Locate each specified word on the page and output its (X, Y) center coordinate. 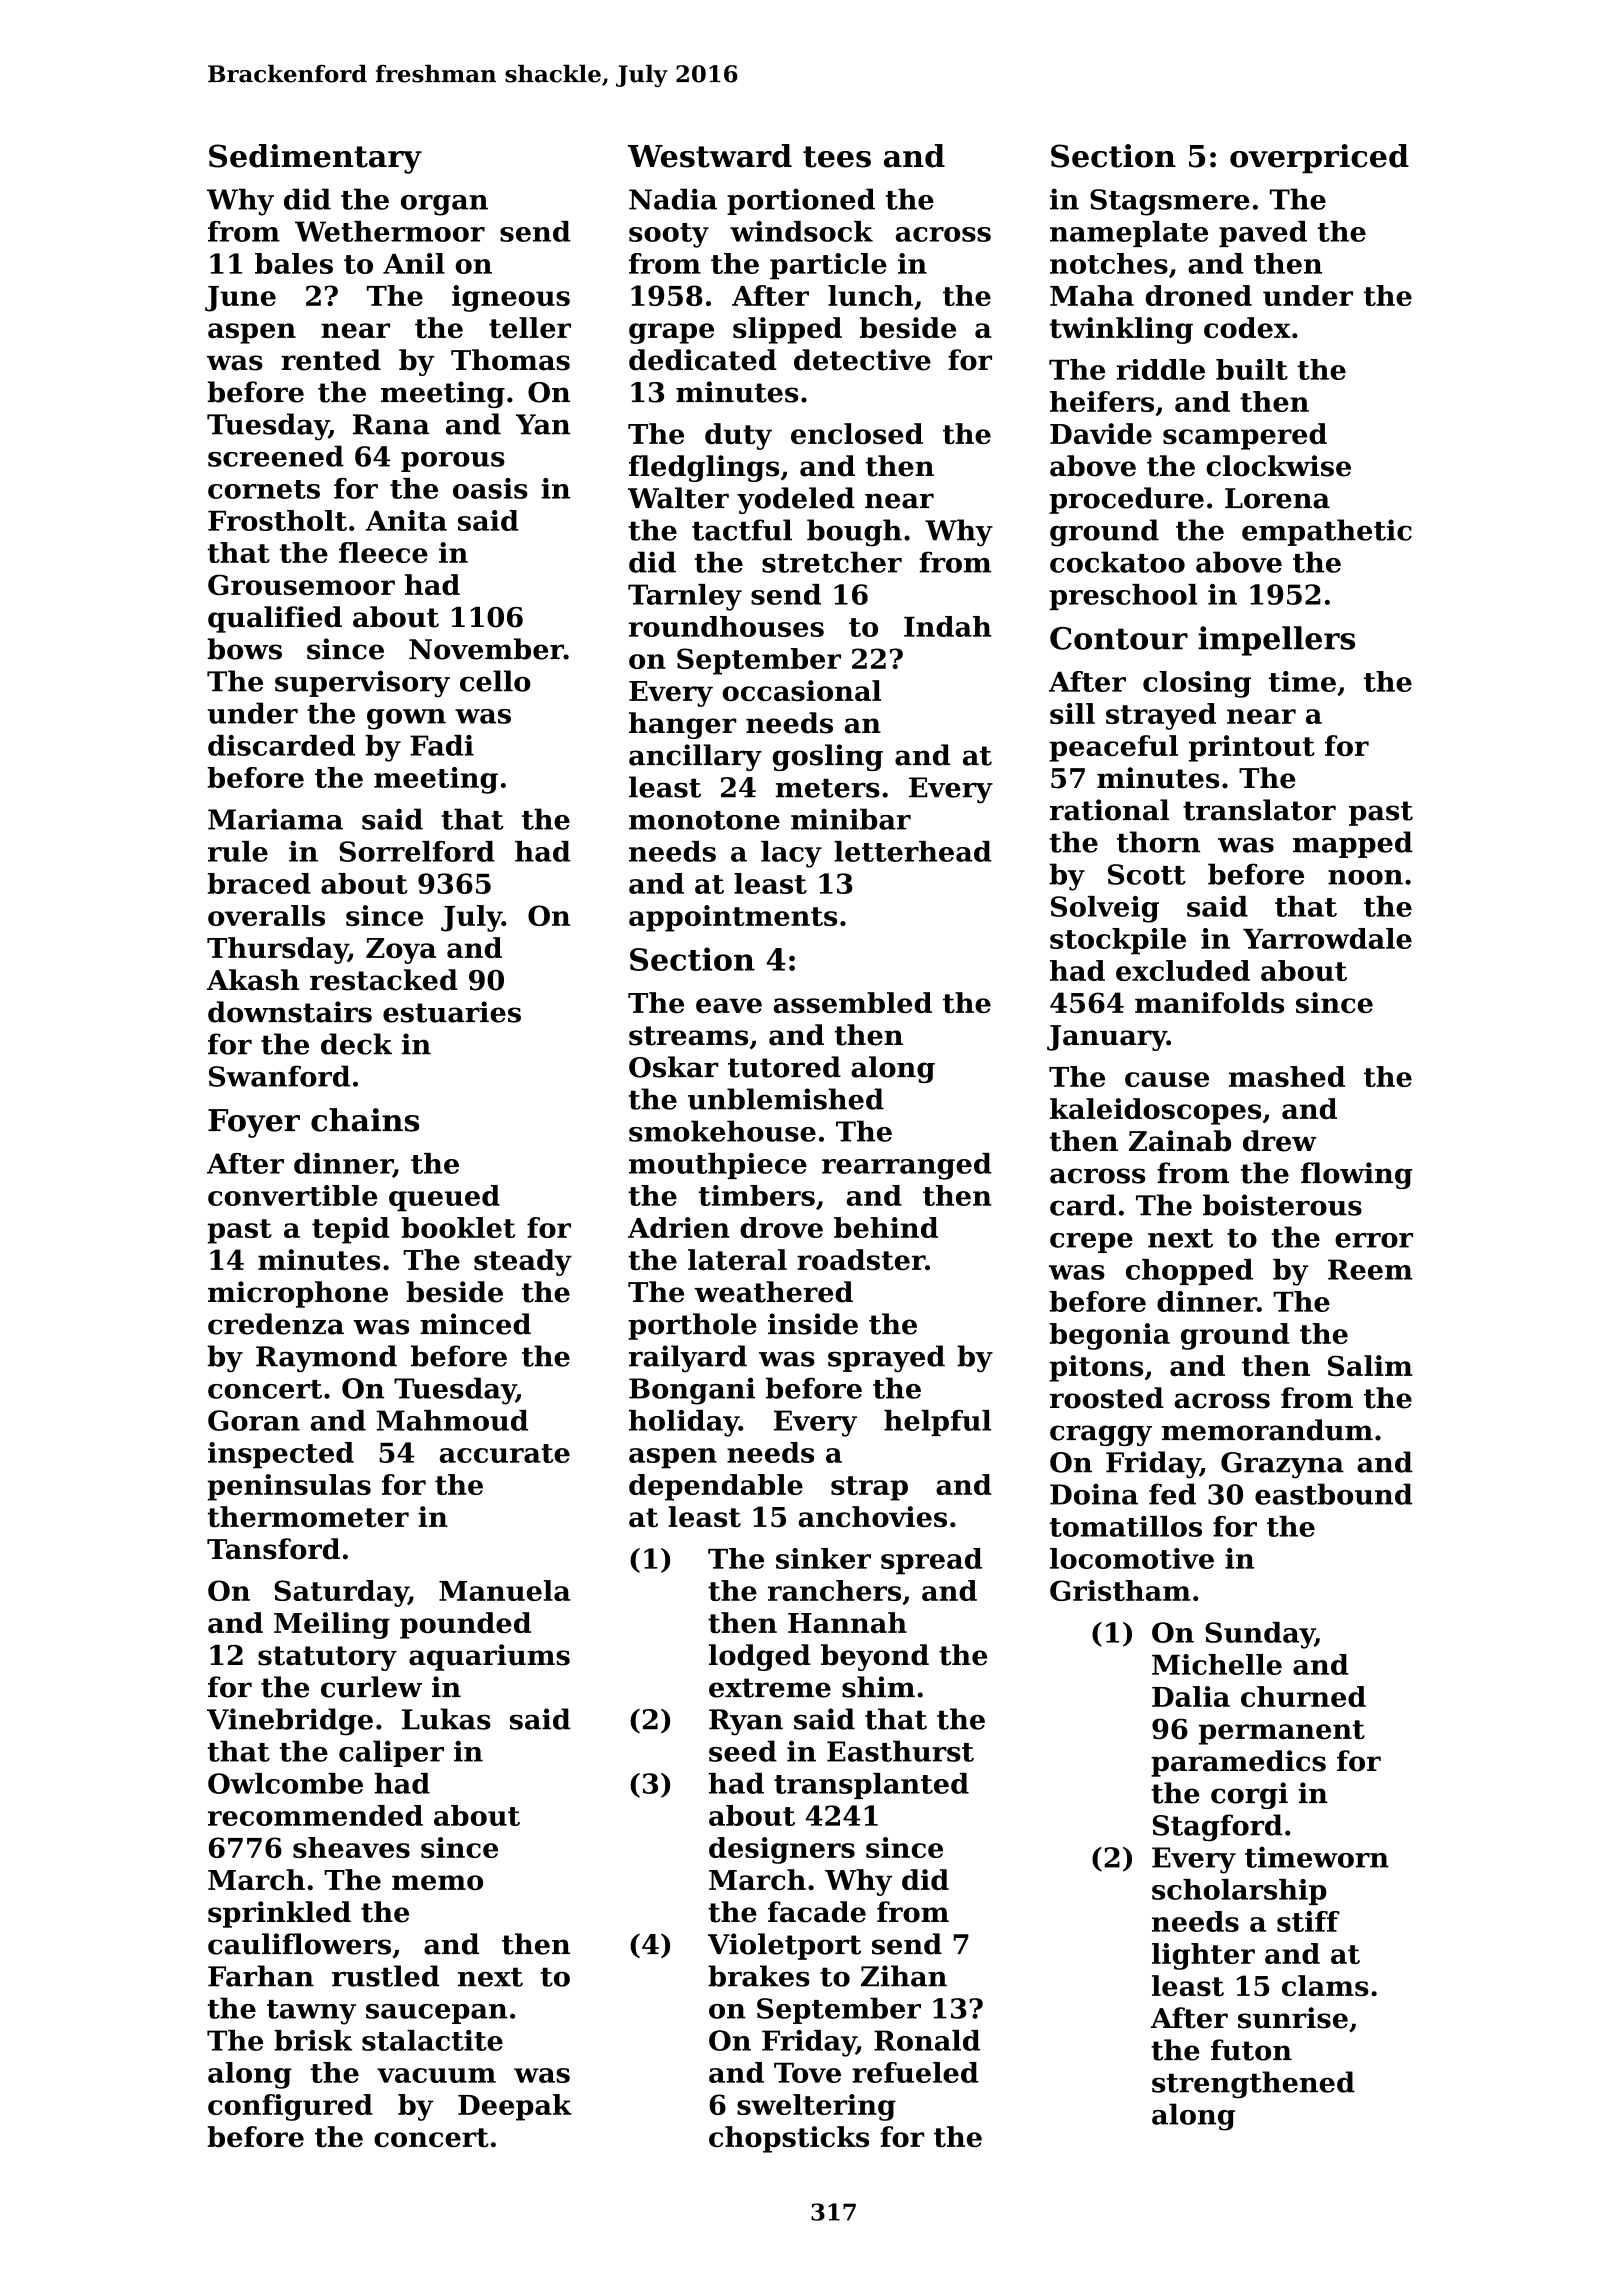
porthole (692, 1326)
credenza (276, 1324)
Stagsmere (1170, 202)
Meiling (332, 1625)
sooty (669, 235)
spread (931, 1561)
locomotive (1132, 1558)
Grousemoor (301, 584)
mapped (1353, 844)
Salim (1370, 1365)
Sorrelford (417, 851)
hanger (682, 725)
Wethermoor (390, 231)
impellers (1276, 641)
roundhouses (726, 626)
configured (290, 2107)
